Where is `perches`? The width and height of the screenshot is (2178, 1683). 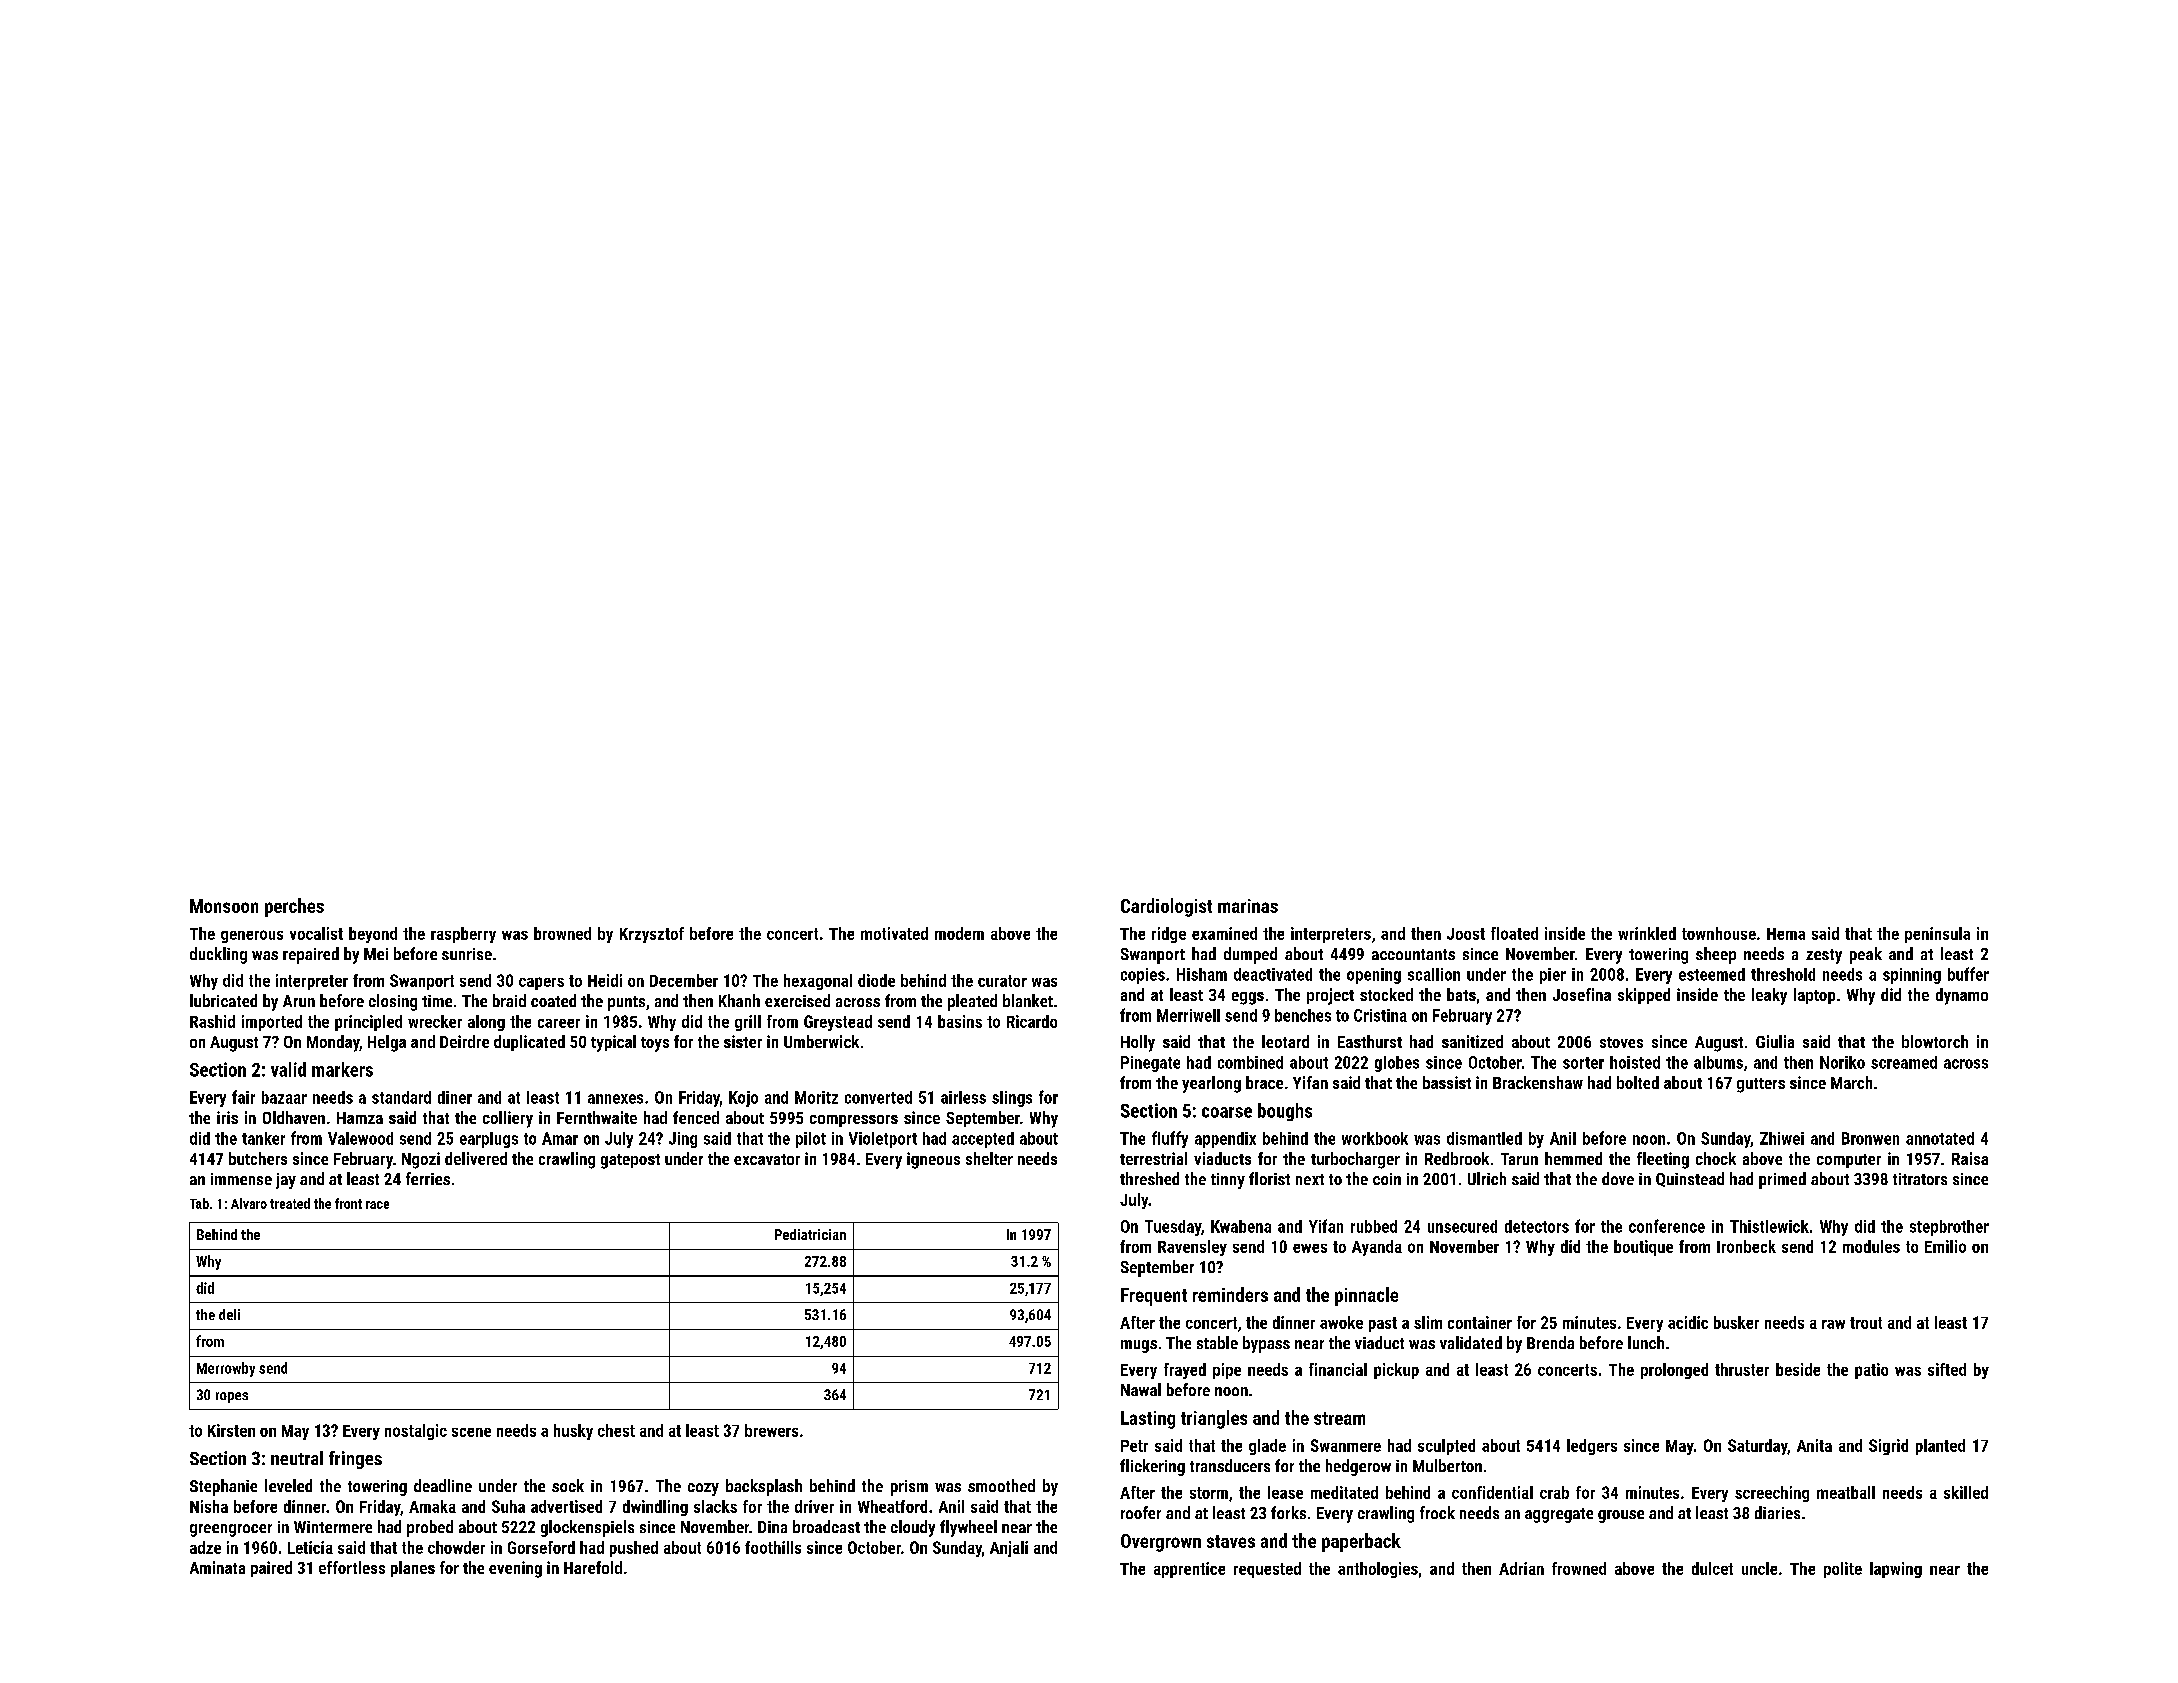
perches is located at coordinates (294, 907).
